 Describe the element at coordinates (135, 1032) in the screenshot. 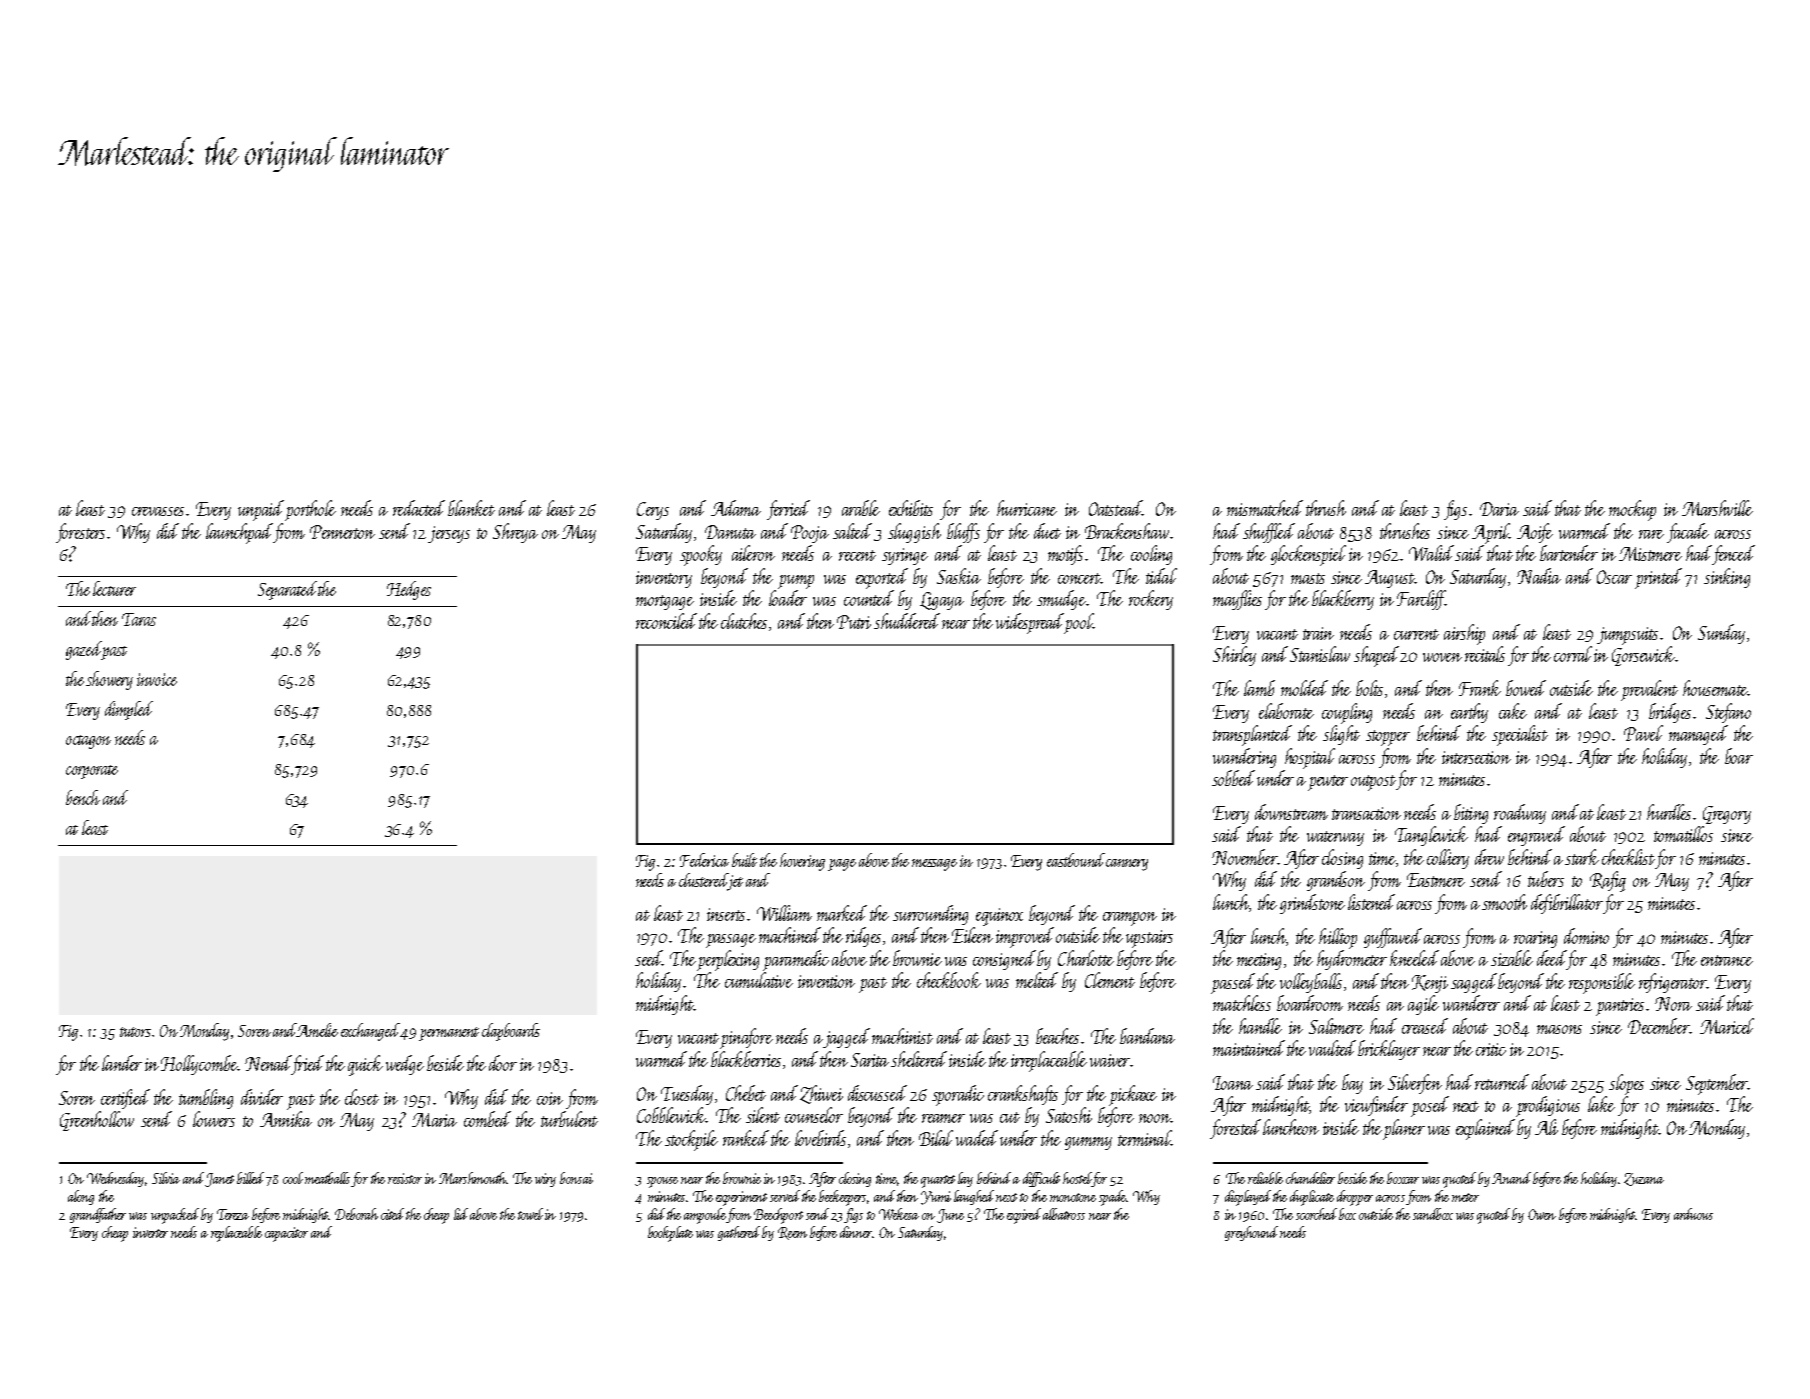

I see `tutors` at that location.
